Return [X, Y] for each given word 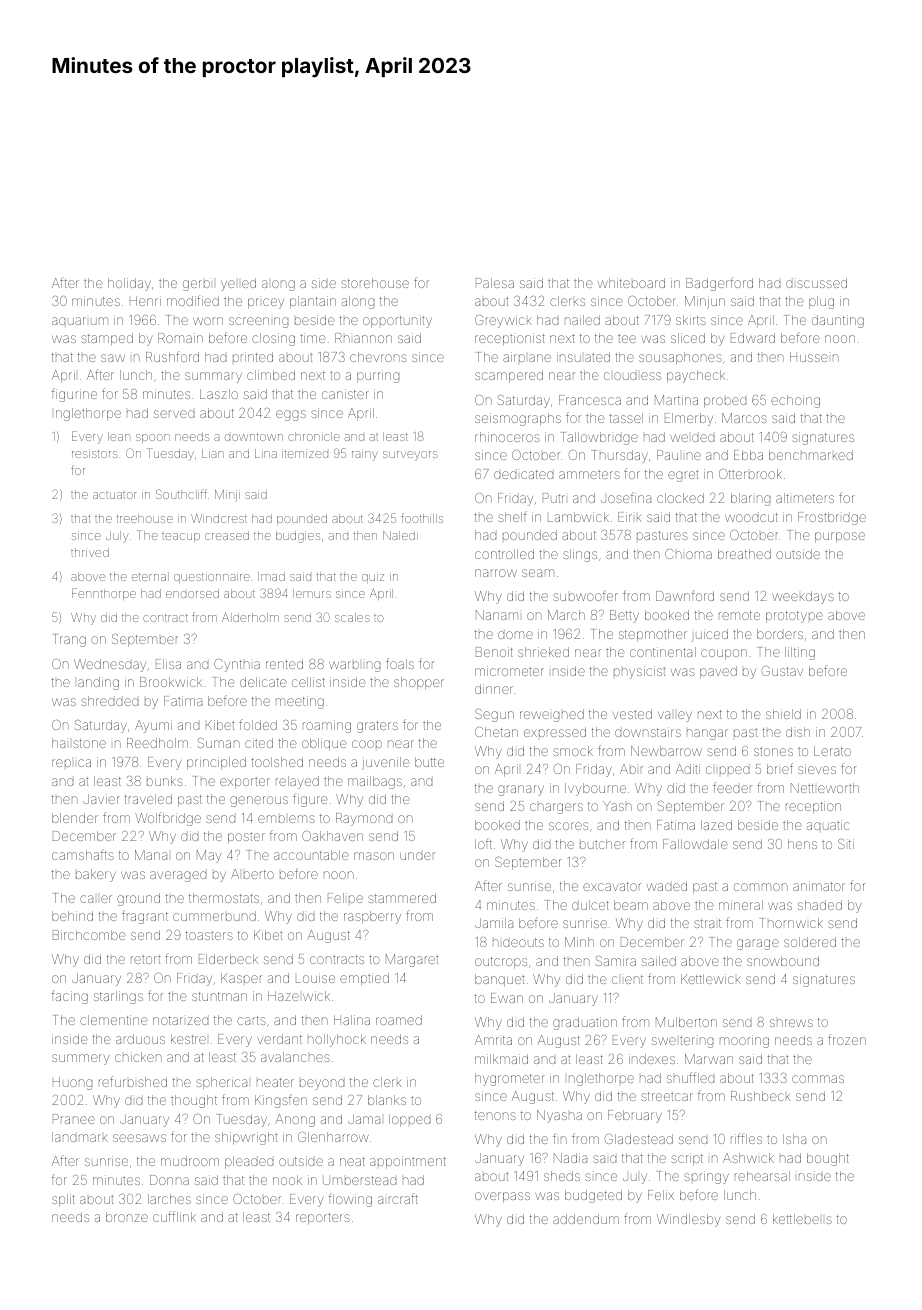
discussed [816, 283]
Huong [72, 1083]
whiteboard [631, 283]
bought [828, 1159]
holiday [129, 284]
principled [216, 763]
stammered [402, 898]
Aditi [688, 769]
